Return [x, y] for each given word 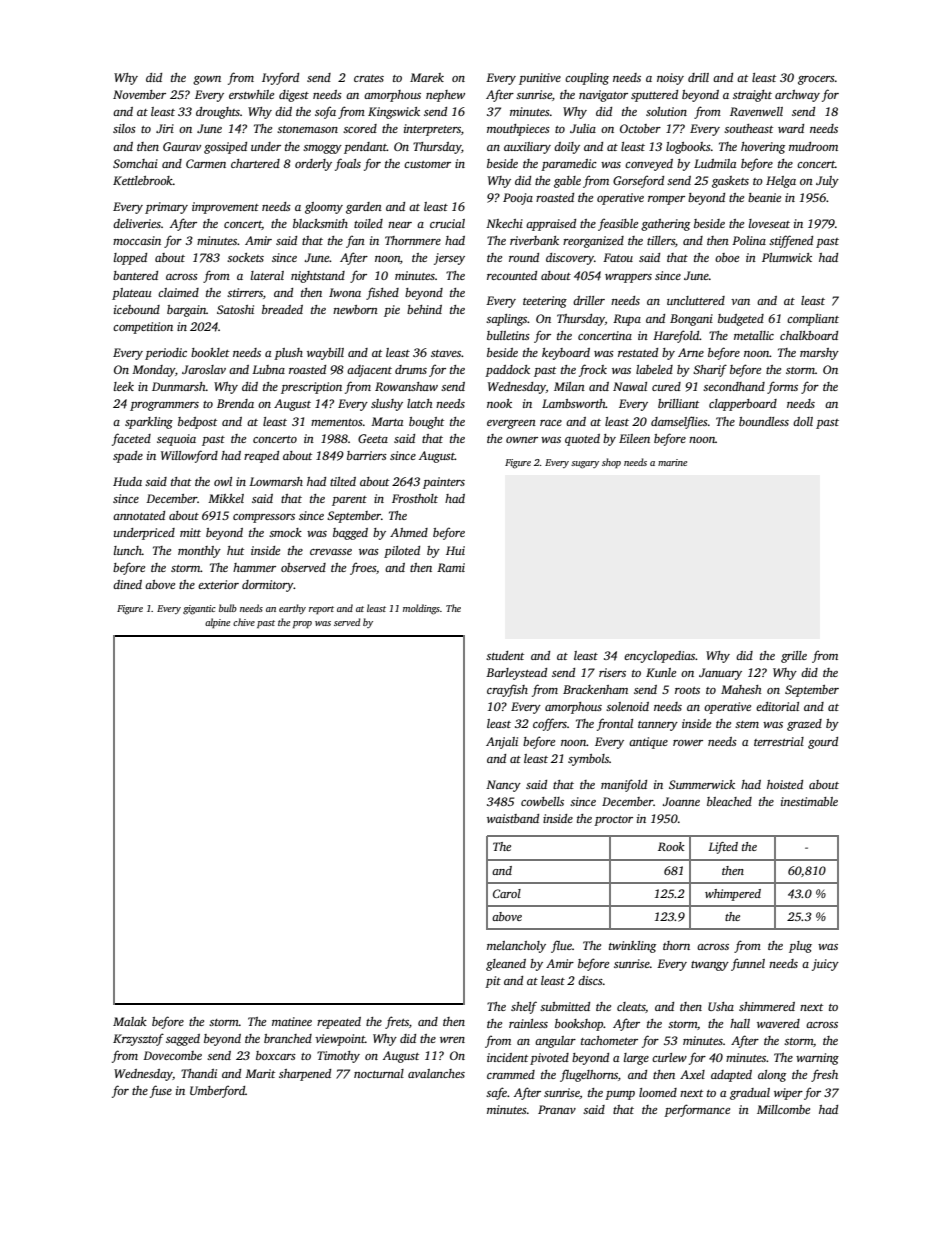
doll [803, 421]
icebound [137, 309]
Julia [583, 128]
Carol [507, 893]
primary [166, 208]
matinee [292, 1021]
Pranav [557, 1109]
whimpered [733, 895]
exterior [218, 584]
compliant [813, 320]
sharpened [305, 1075]
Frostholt [415, 498]
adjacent [369, 371]
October [640, 128]
